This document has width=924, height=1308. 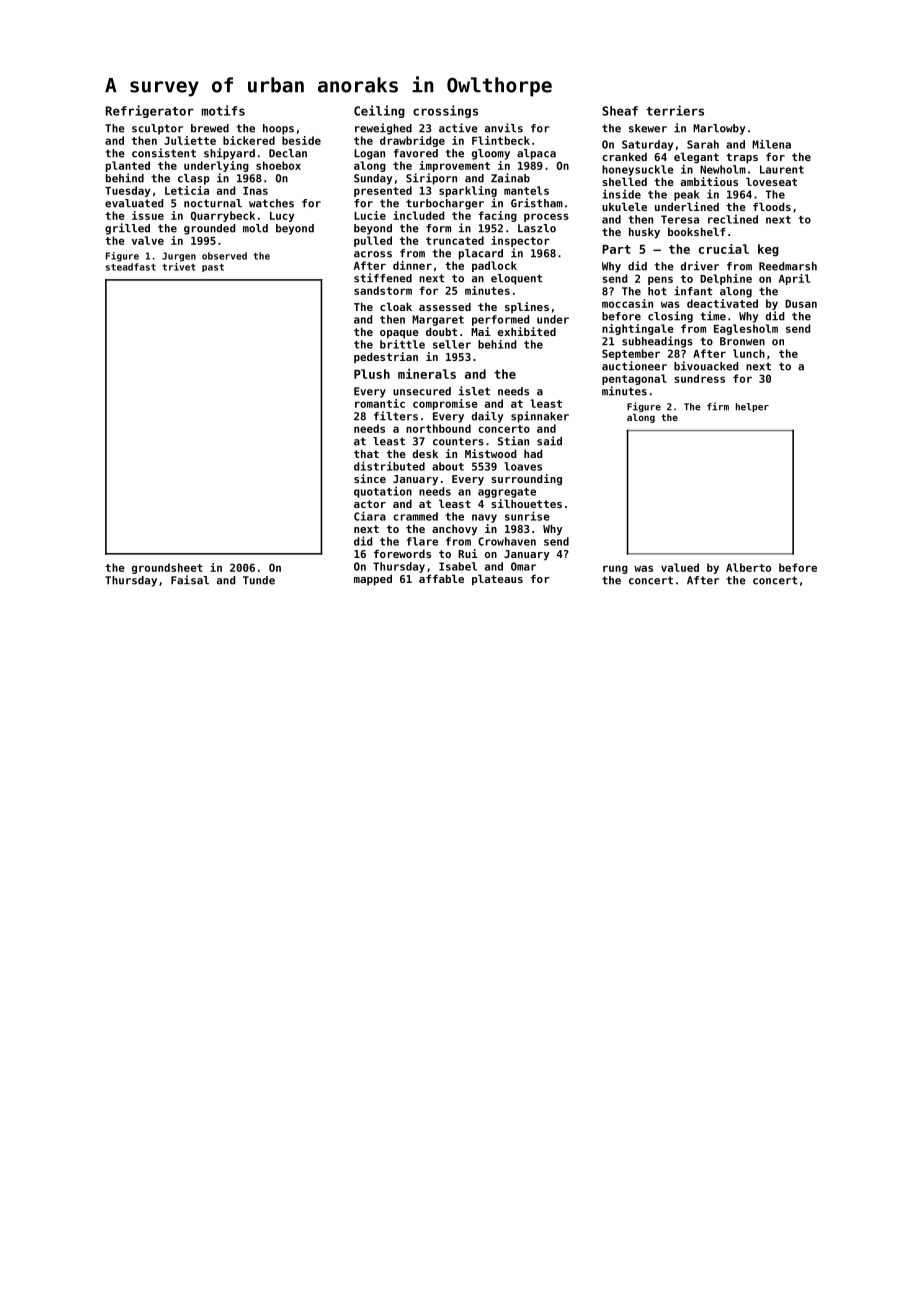 I want to click on helper, so click(x=752, y=407).
